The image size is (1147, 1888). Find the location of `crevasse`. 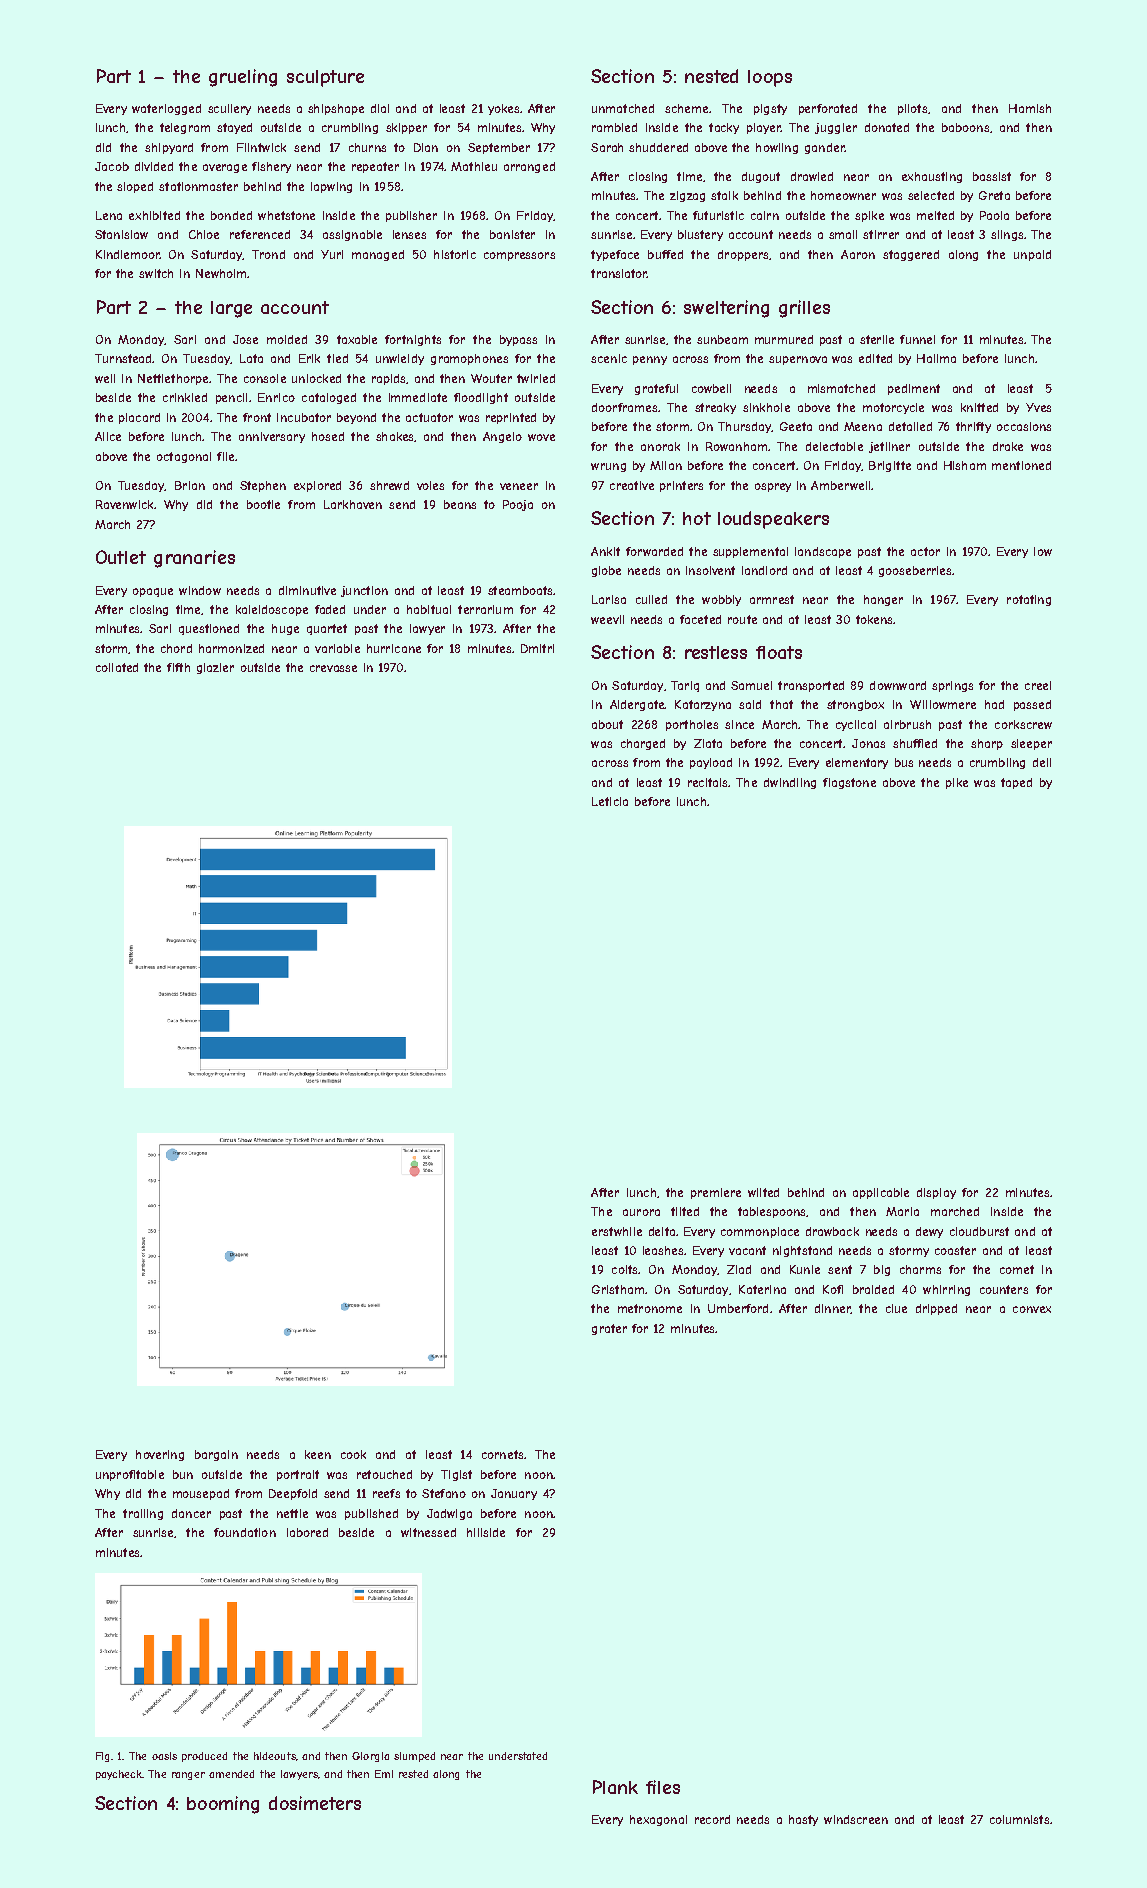

crevasse is located at coordinates (333, 668).
